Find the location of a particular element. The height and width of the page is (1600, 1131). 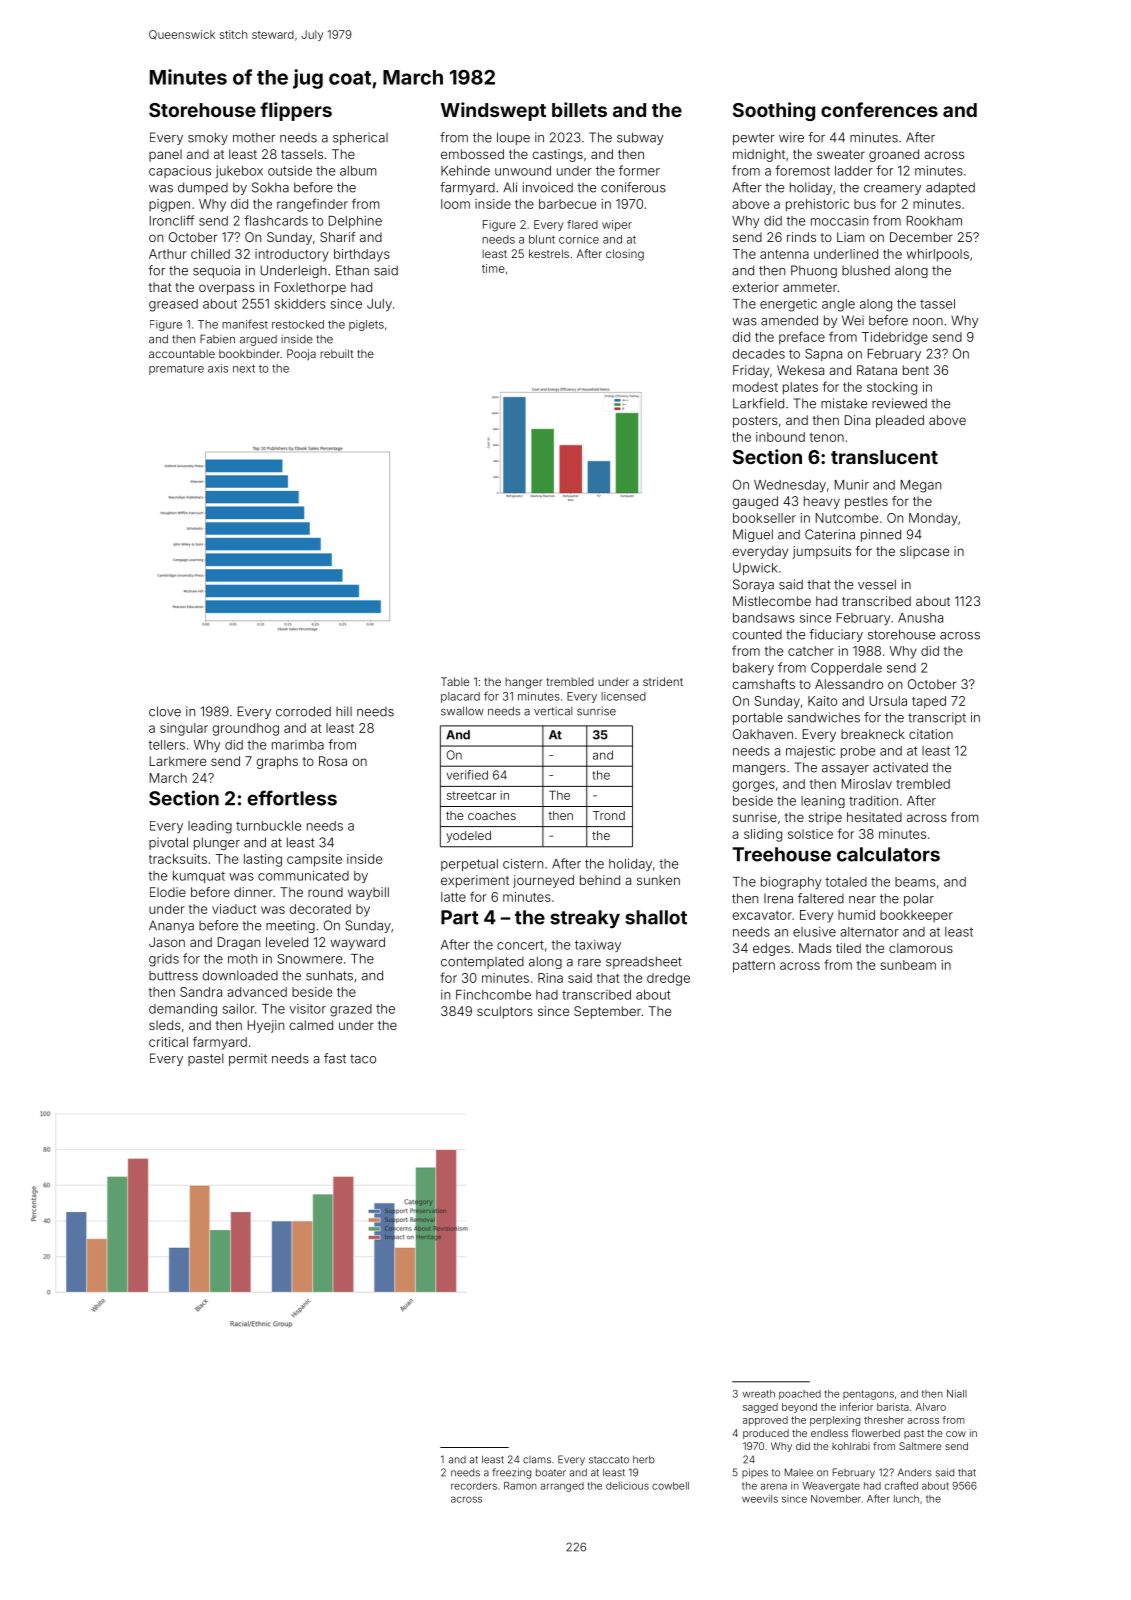

freezing is located at coordinates (511, 1473).
